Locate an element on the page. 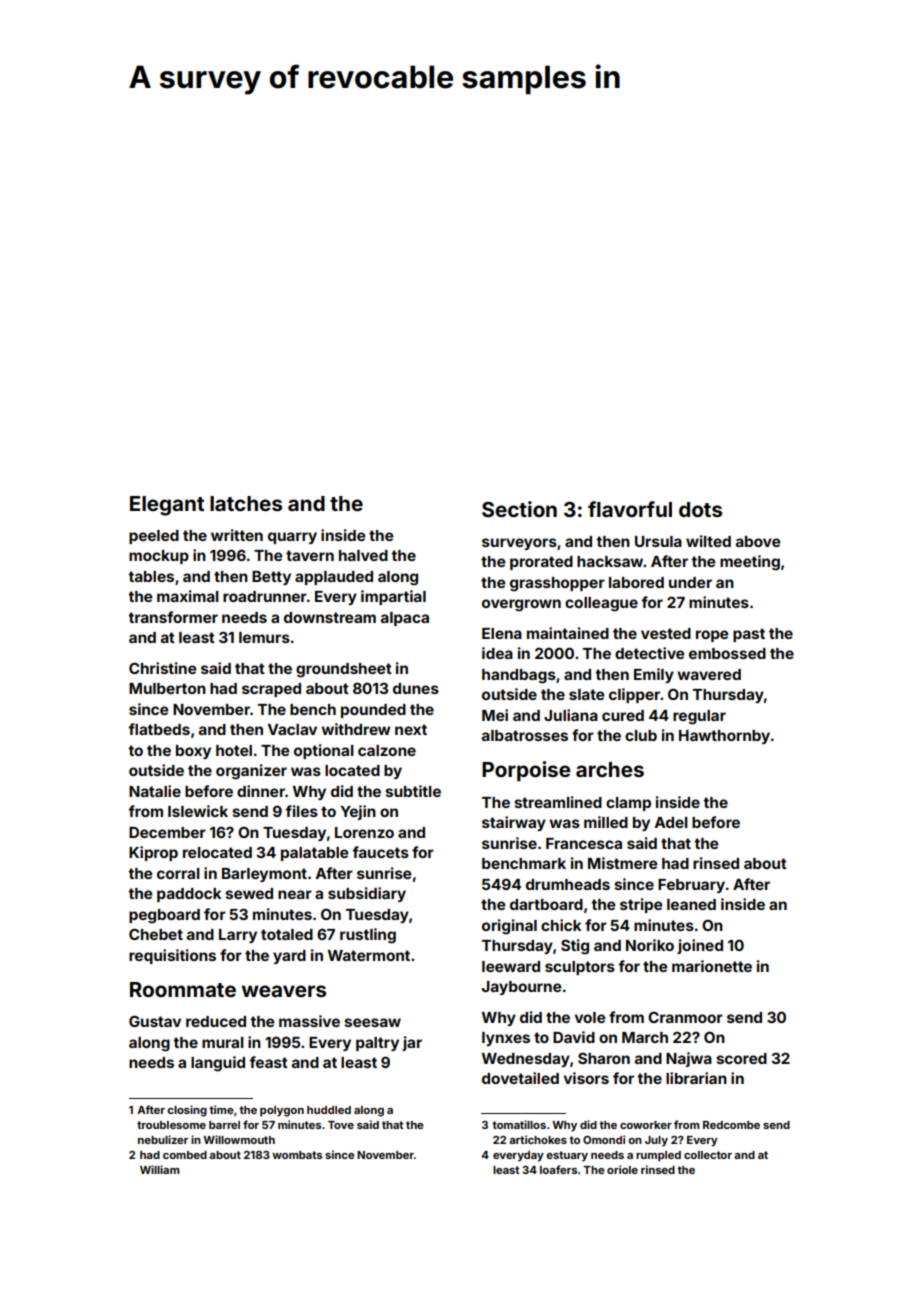  leaned is located at coordinates (691, 904).
